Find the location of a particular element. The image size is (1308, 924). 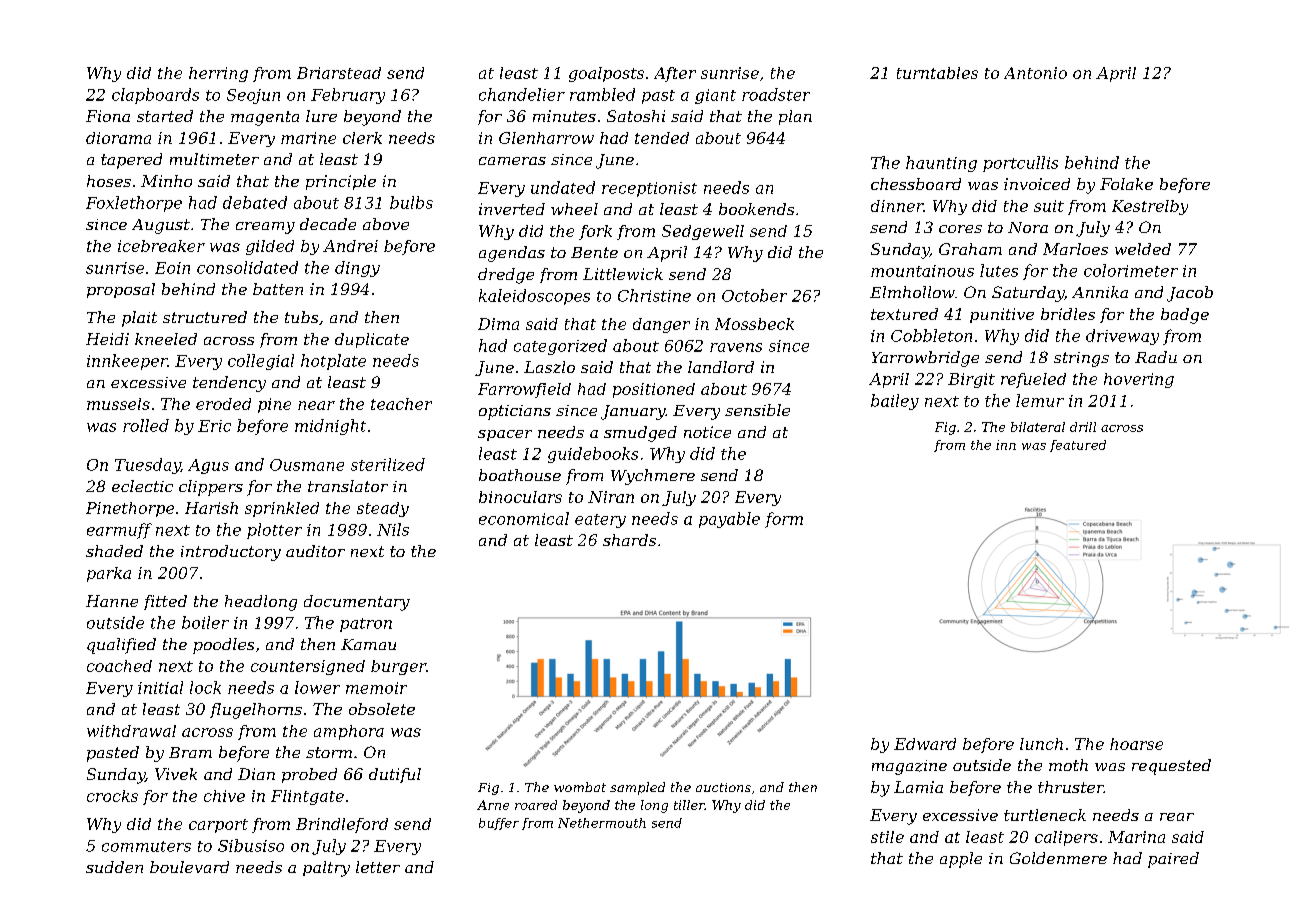

form is located at coordinates (784, 520).
